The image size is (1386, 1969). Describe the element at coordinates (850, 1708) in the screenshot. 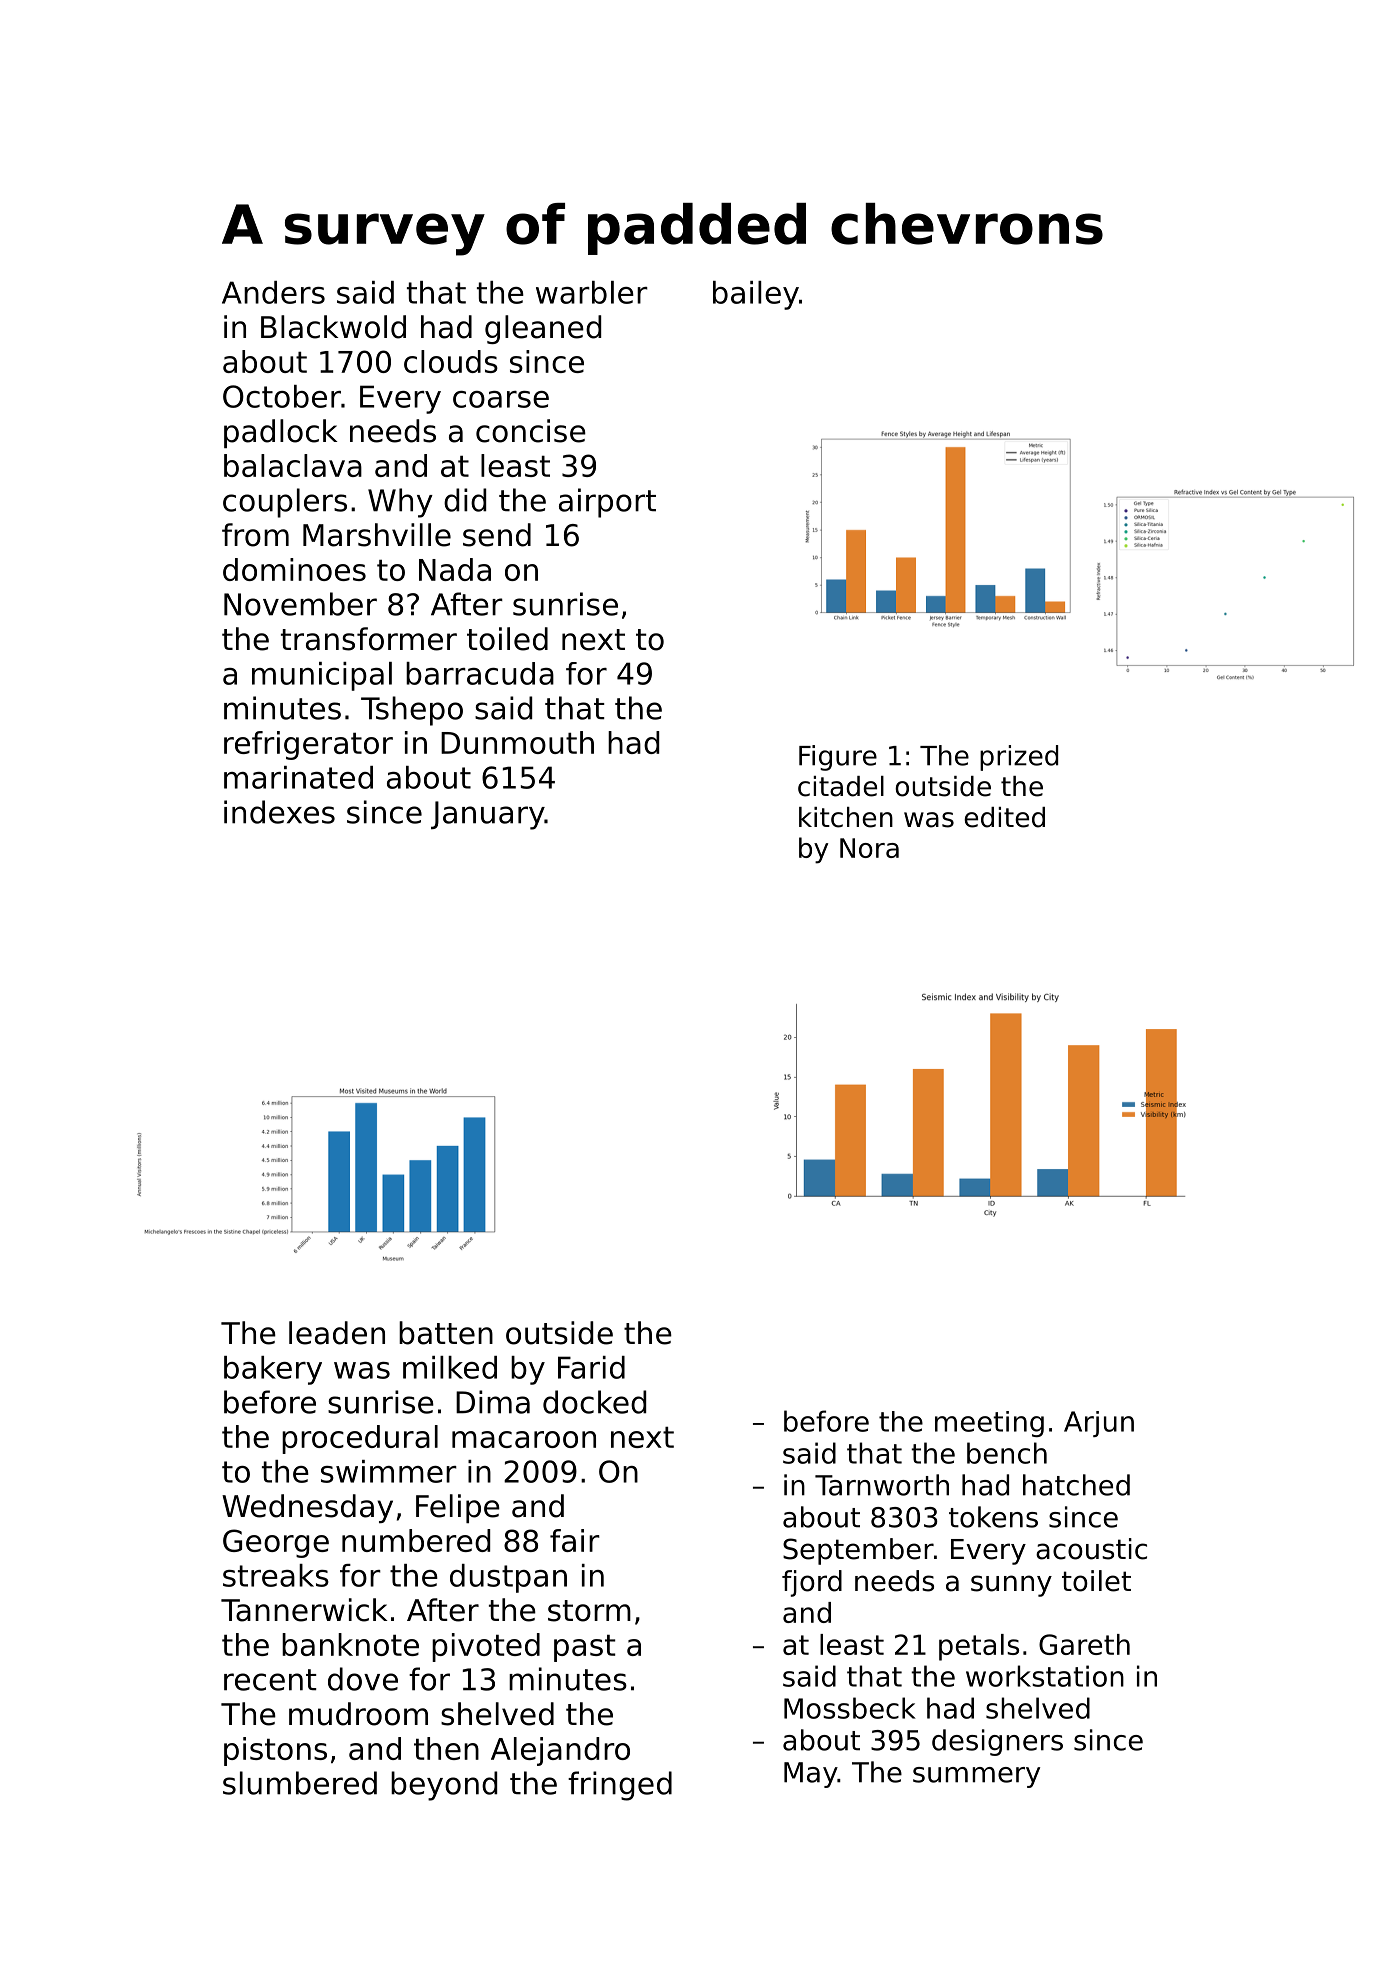

I see `Mossbeck` at that location.
